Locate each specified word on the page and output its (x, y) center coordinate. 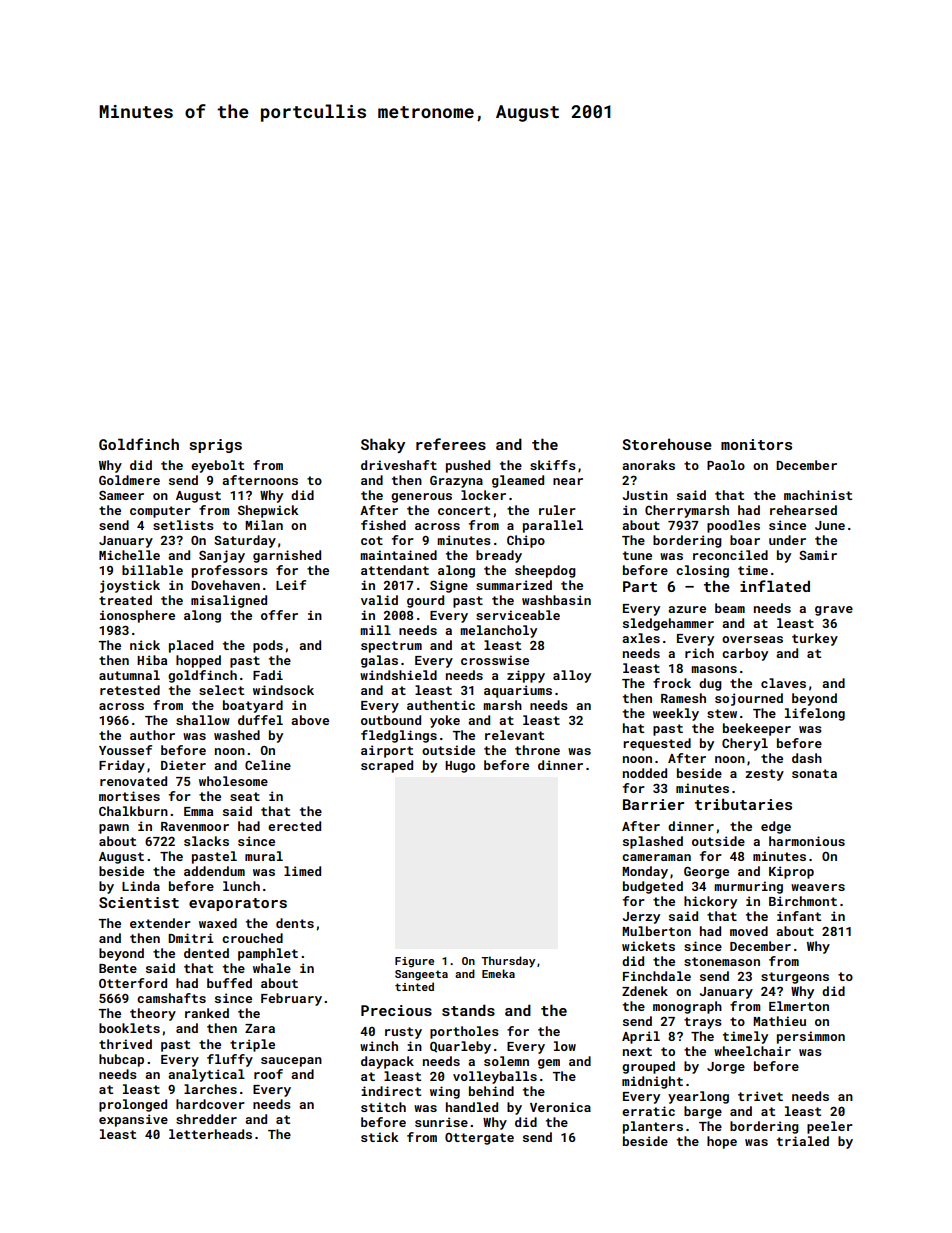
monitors (756, 444)
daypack (387, 1062)
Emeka (498, 973)
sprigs (216, 446)
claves (783, 683)
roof (268, 1074)
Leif (291, 585)
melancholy (498, 631)
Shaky (383, 445)
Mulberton (656, 931)
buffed (229, 983)
